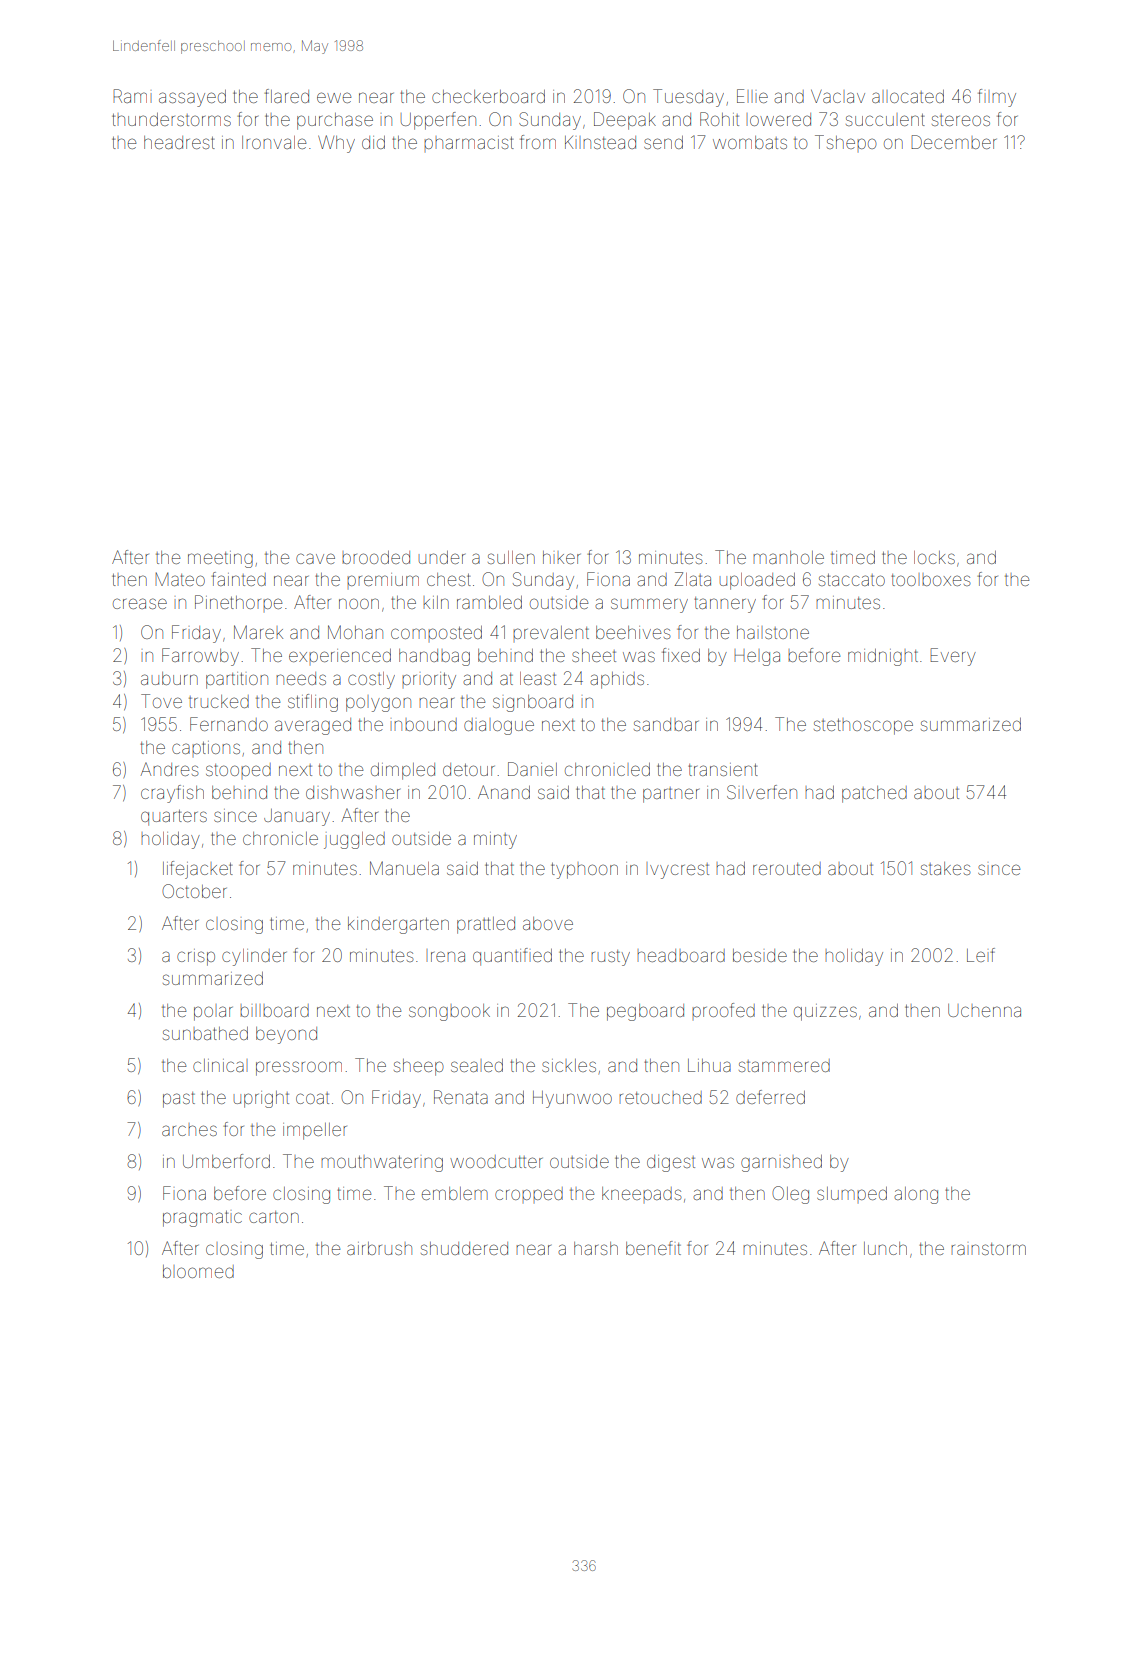  Describe the element at coordinates (845, 142) in the screenshot. I see `Tshepo` at that location.
